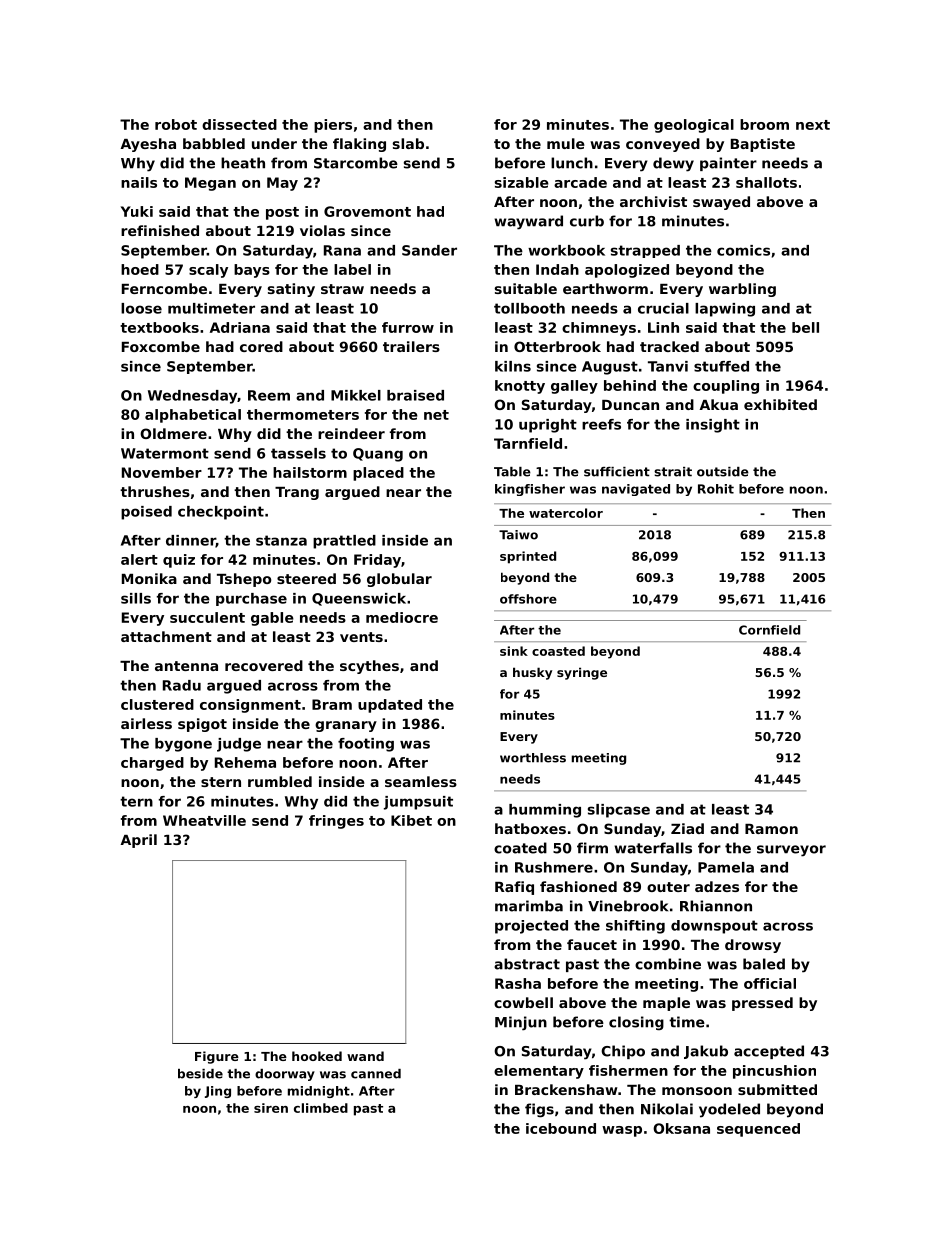 The image size is (952, 1233). I want to click on navigated, so click(636, 490).
